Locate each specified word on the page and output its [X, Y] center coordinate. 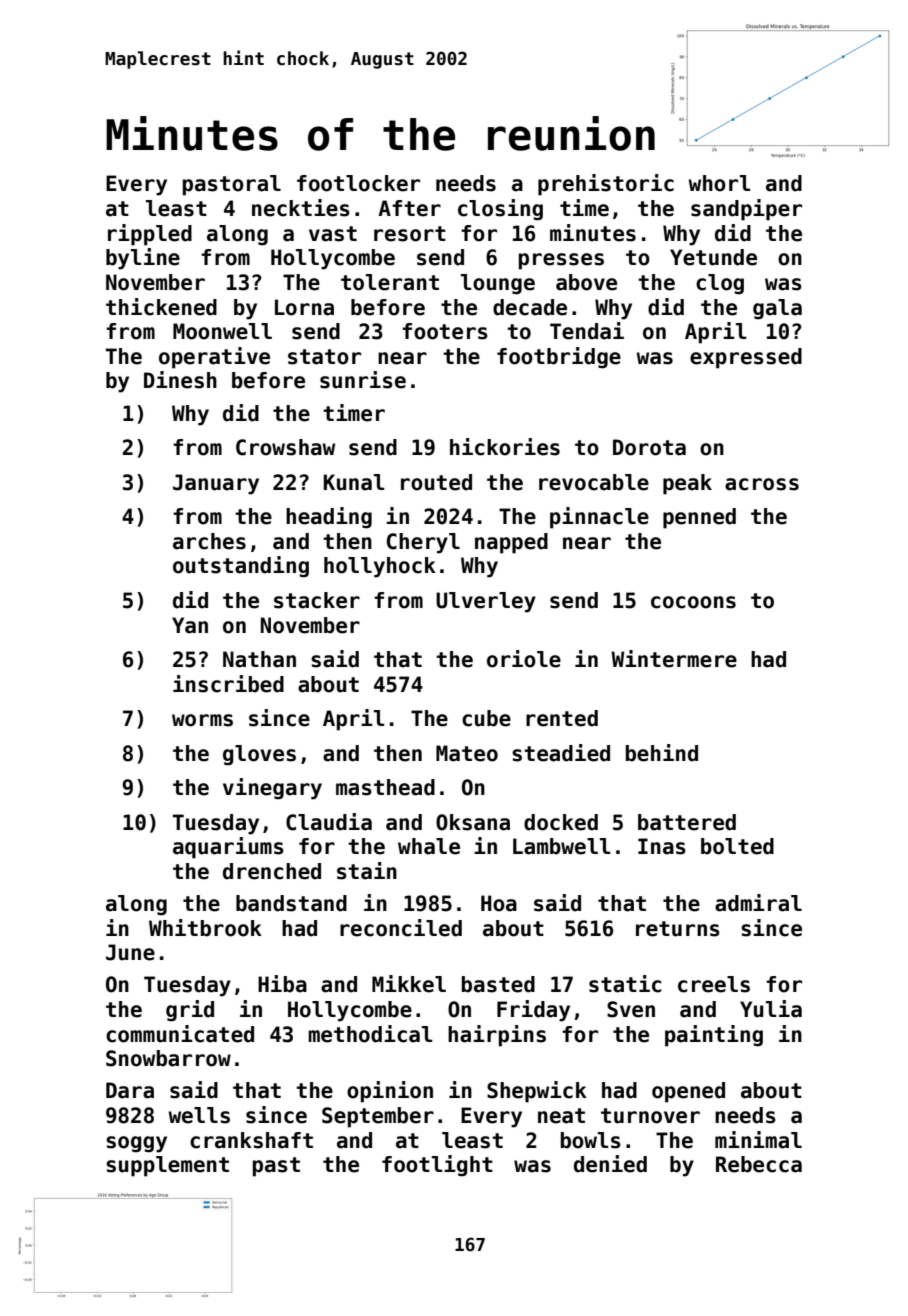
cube [486, 718]
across [762, 484]
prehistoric [606, 185]
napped [511, 543]
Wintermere [674, 659]
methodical [370, 1034]
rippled [150, 235]
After [409, 208]
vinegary [272, 789]
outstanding [241, 567]
